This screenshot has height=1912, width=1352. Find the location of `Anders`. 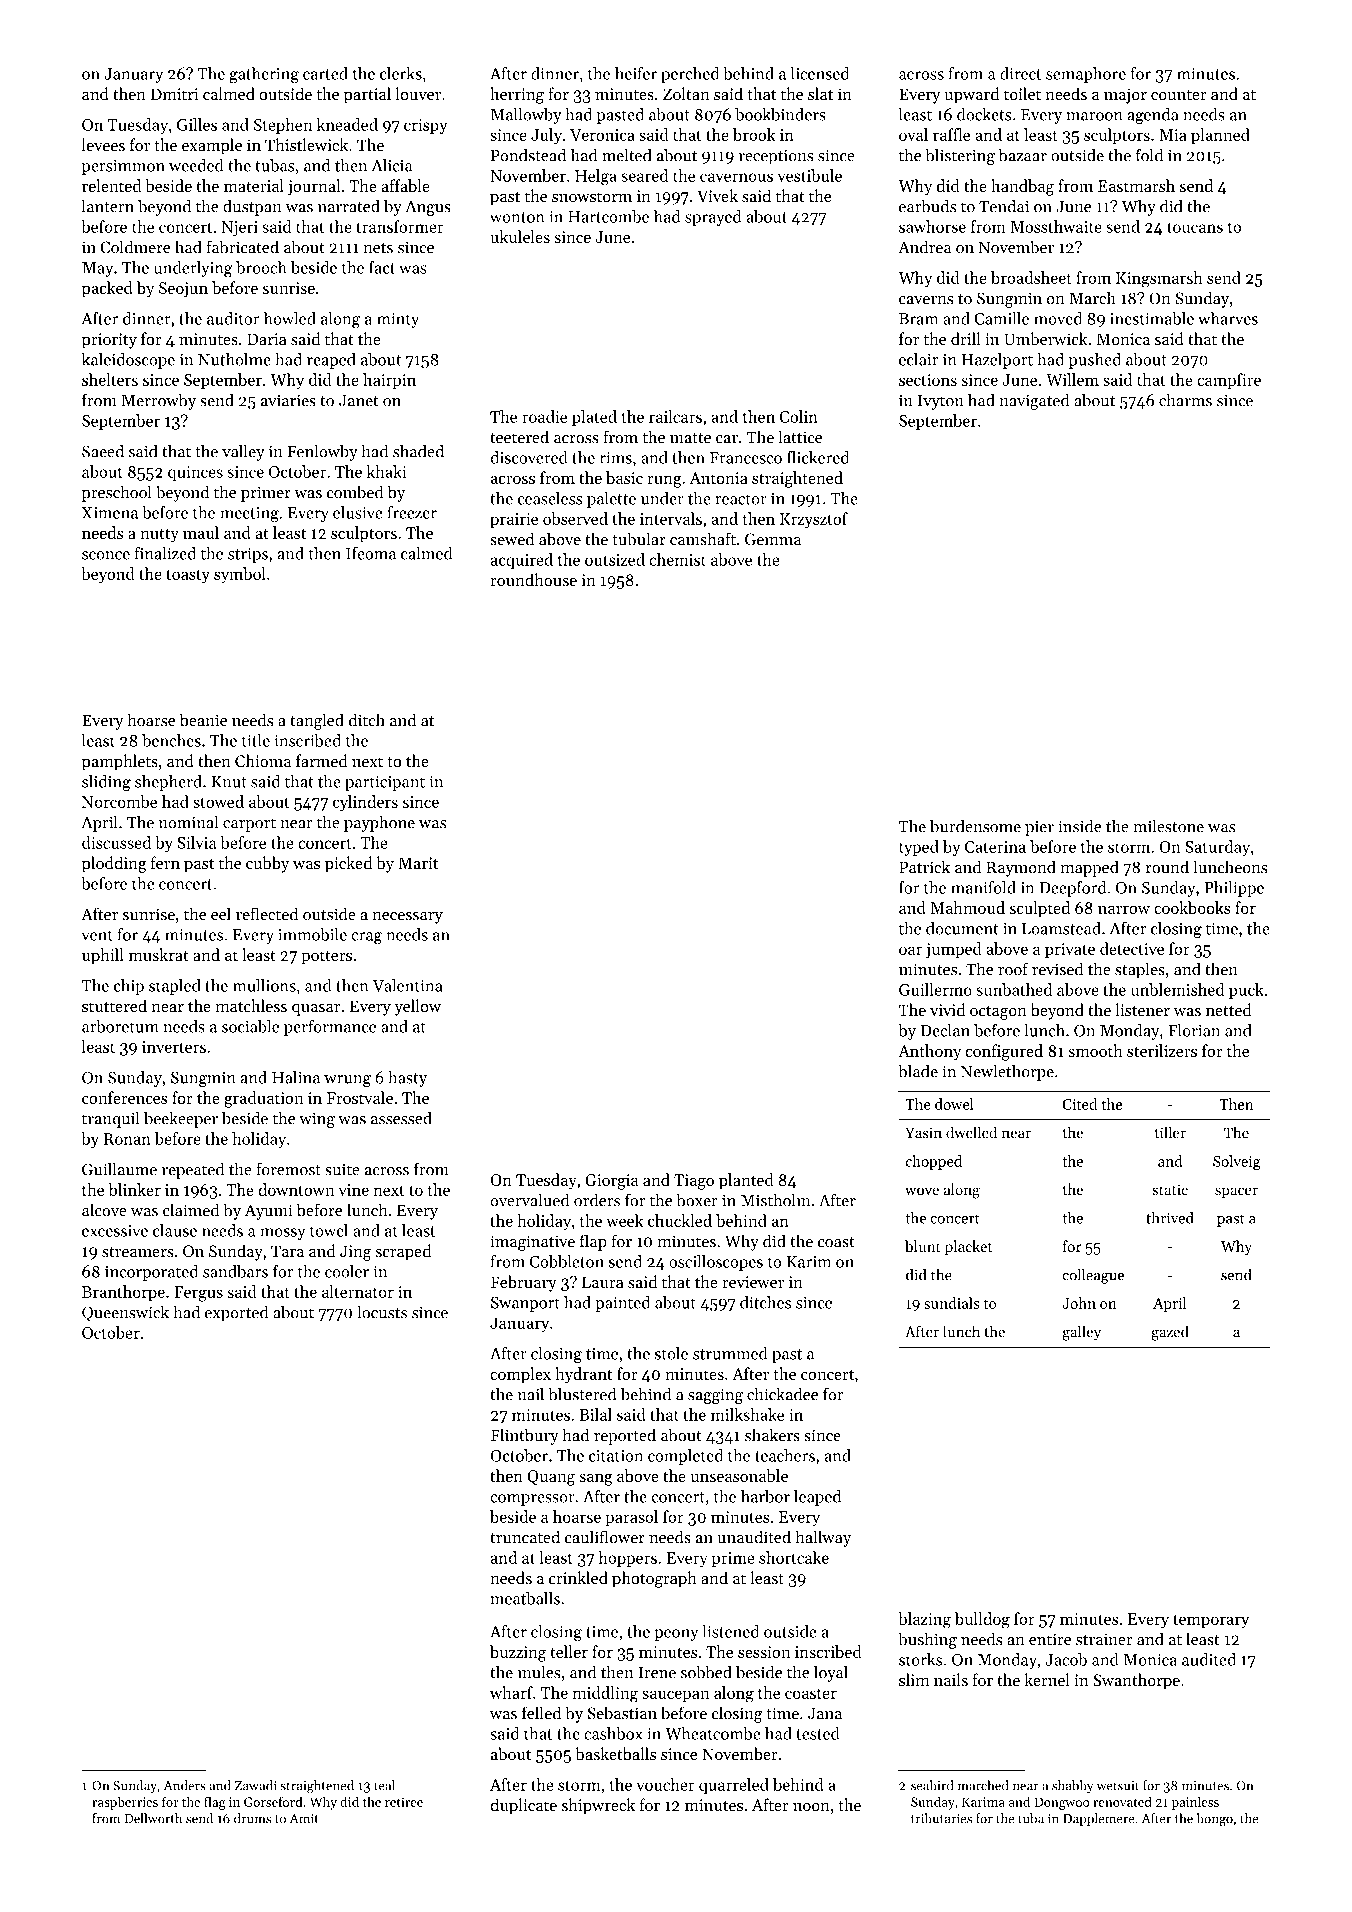

Anders is located at coordinates (185, 1785).
